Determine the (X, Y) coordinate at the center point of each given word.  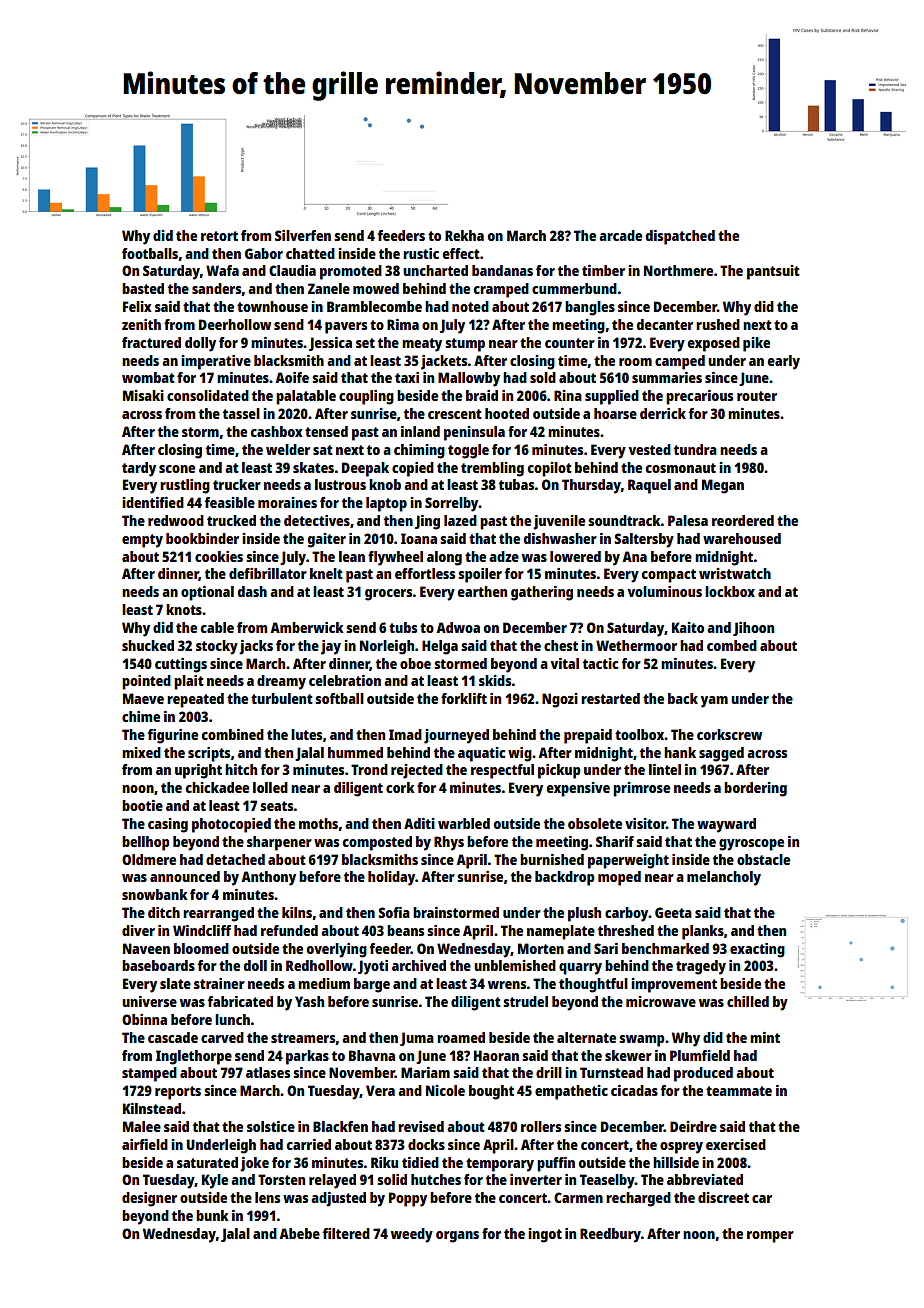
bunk (212, 1215)
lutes (306, 734)
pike (756, 344)
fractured (151, 342)
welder (288, 449)
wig (520, 754)
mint (765, 1037)
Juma (417, 1039)
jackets (444, 362)
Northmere (678, 270)
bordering (755, 789)
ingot (545, 1235)
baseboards (158, 965)
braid (482, 395)
